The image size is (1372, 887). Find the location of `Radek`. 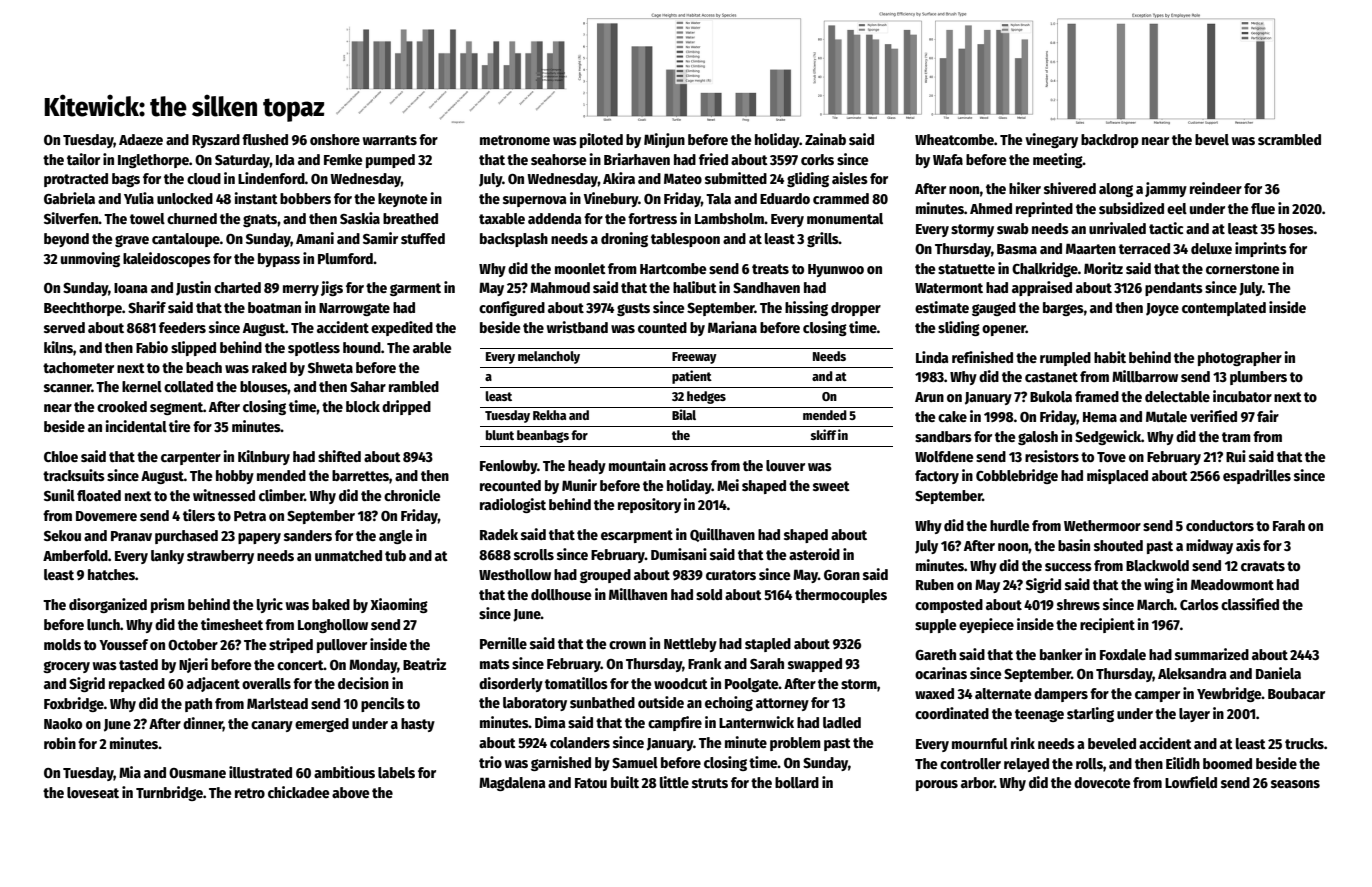

Radek is located at coordinates (499, 534).
